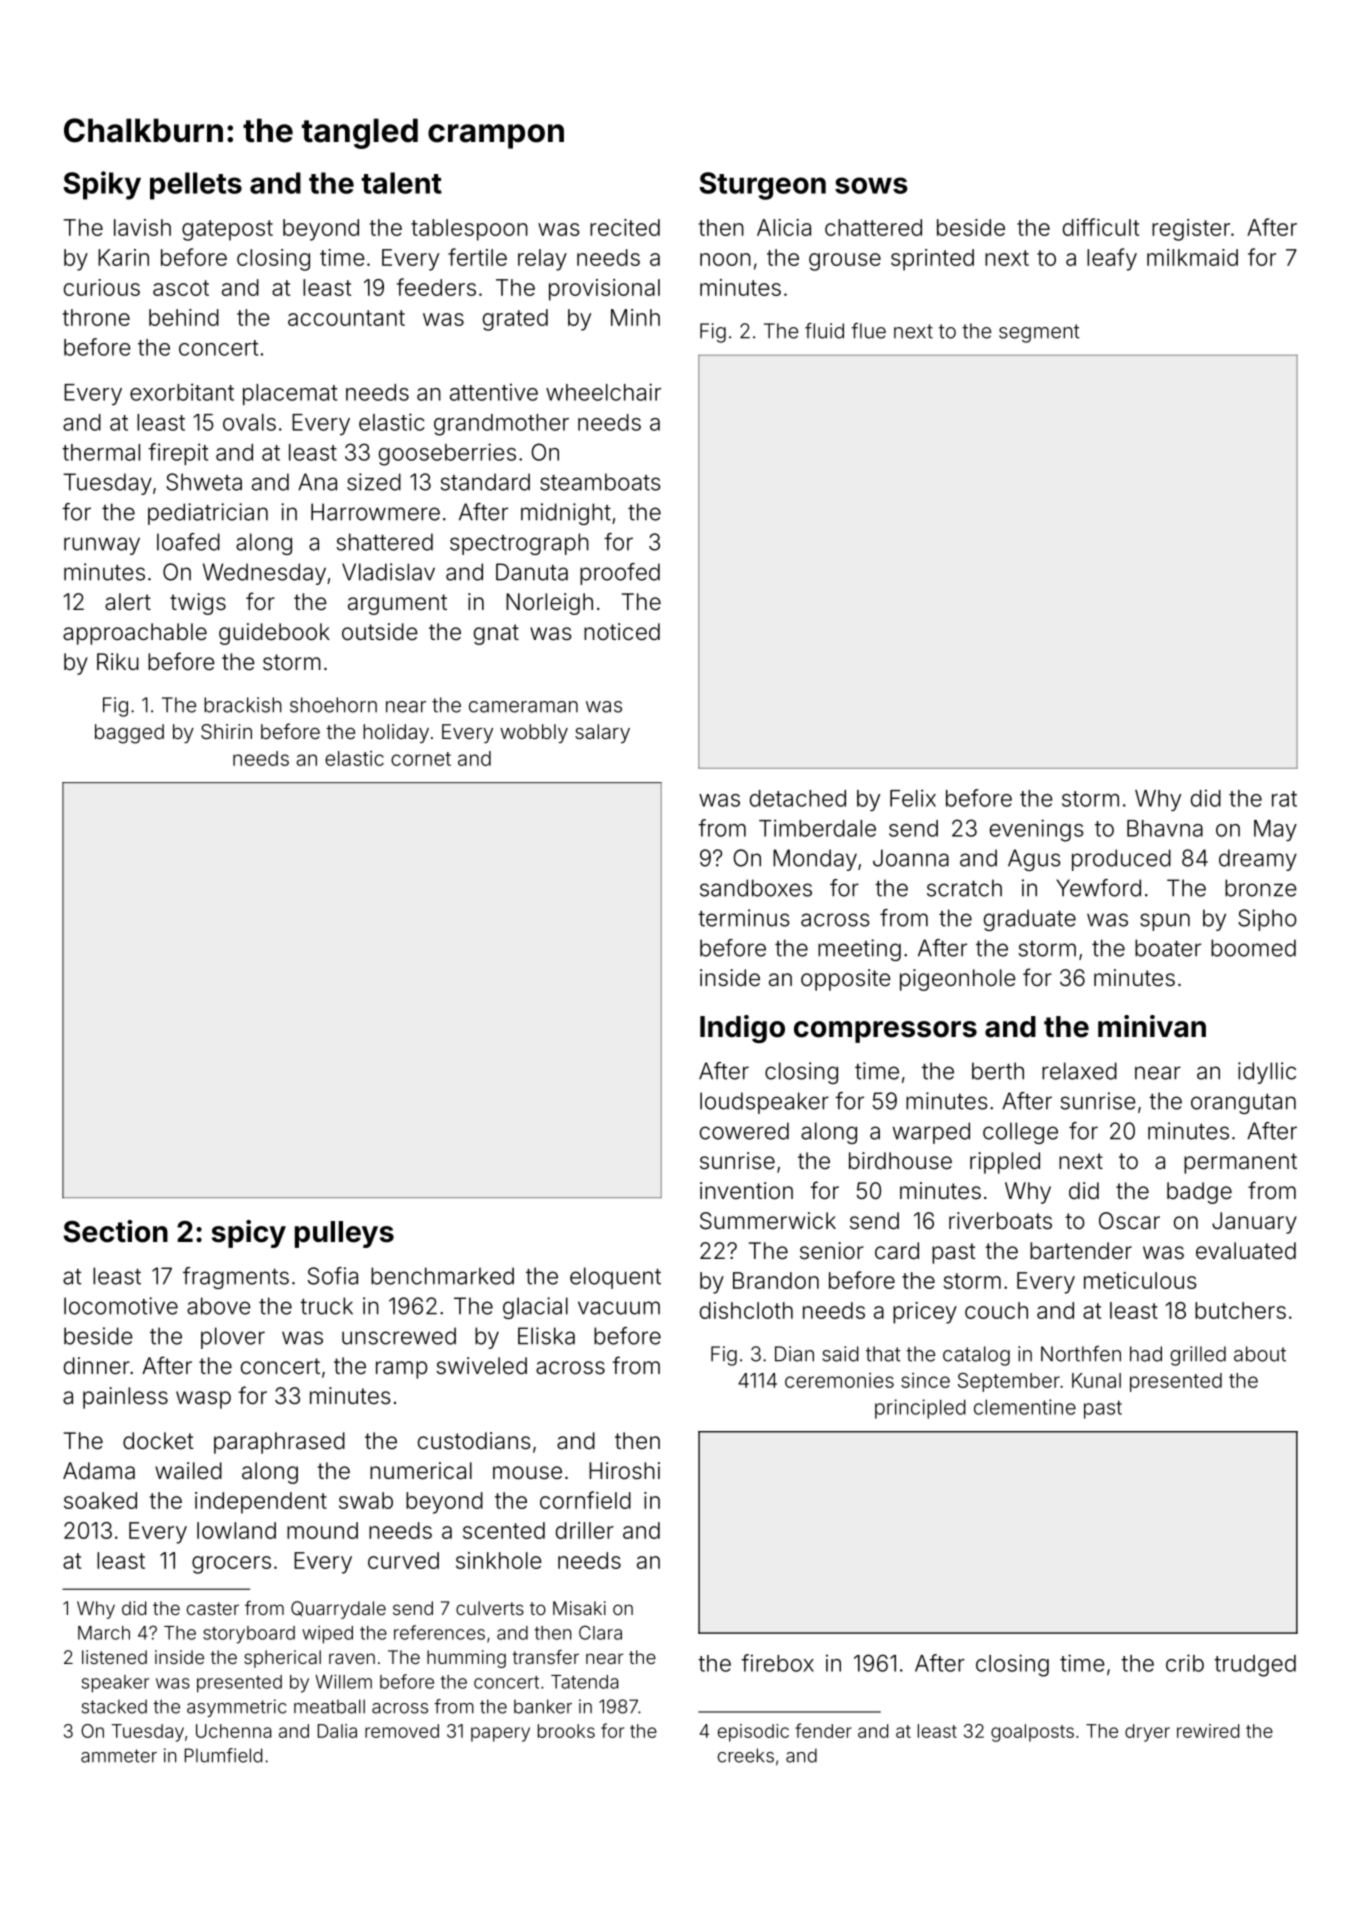 This screenshot has width=1360, height=1924. Describe the element at coordinates (824, 331) in the screenshot. I see `fluid` at that location.
